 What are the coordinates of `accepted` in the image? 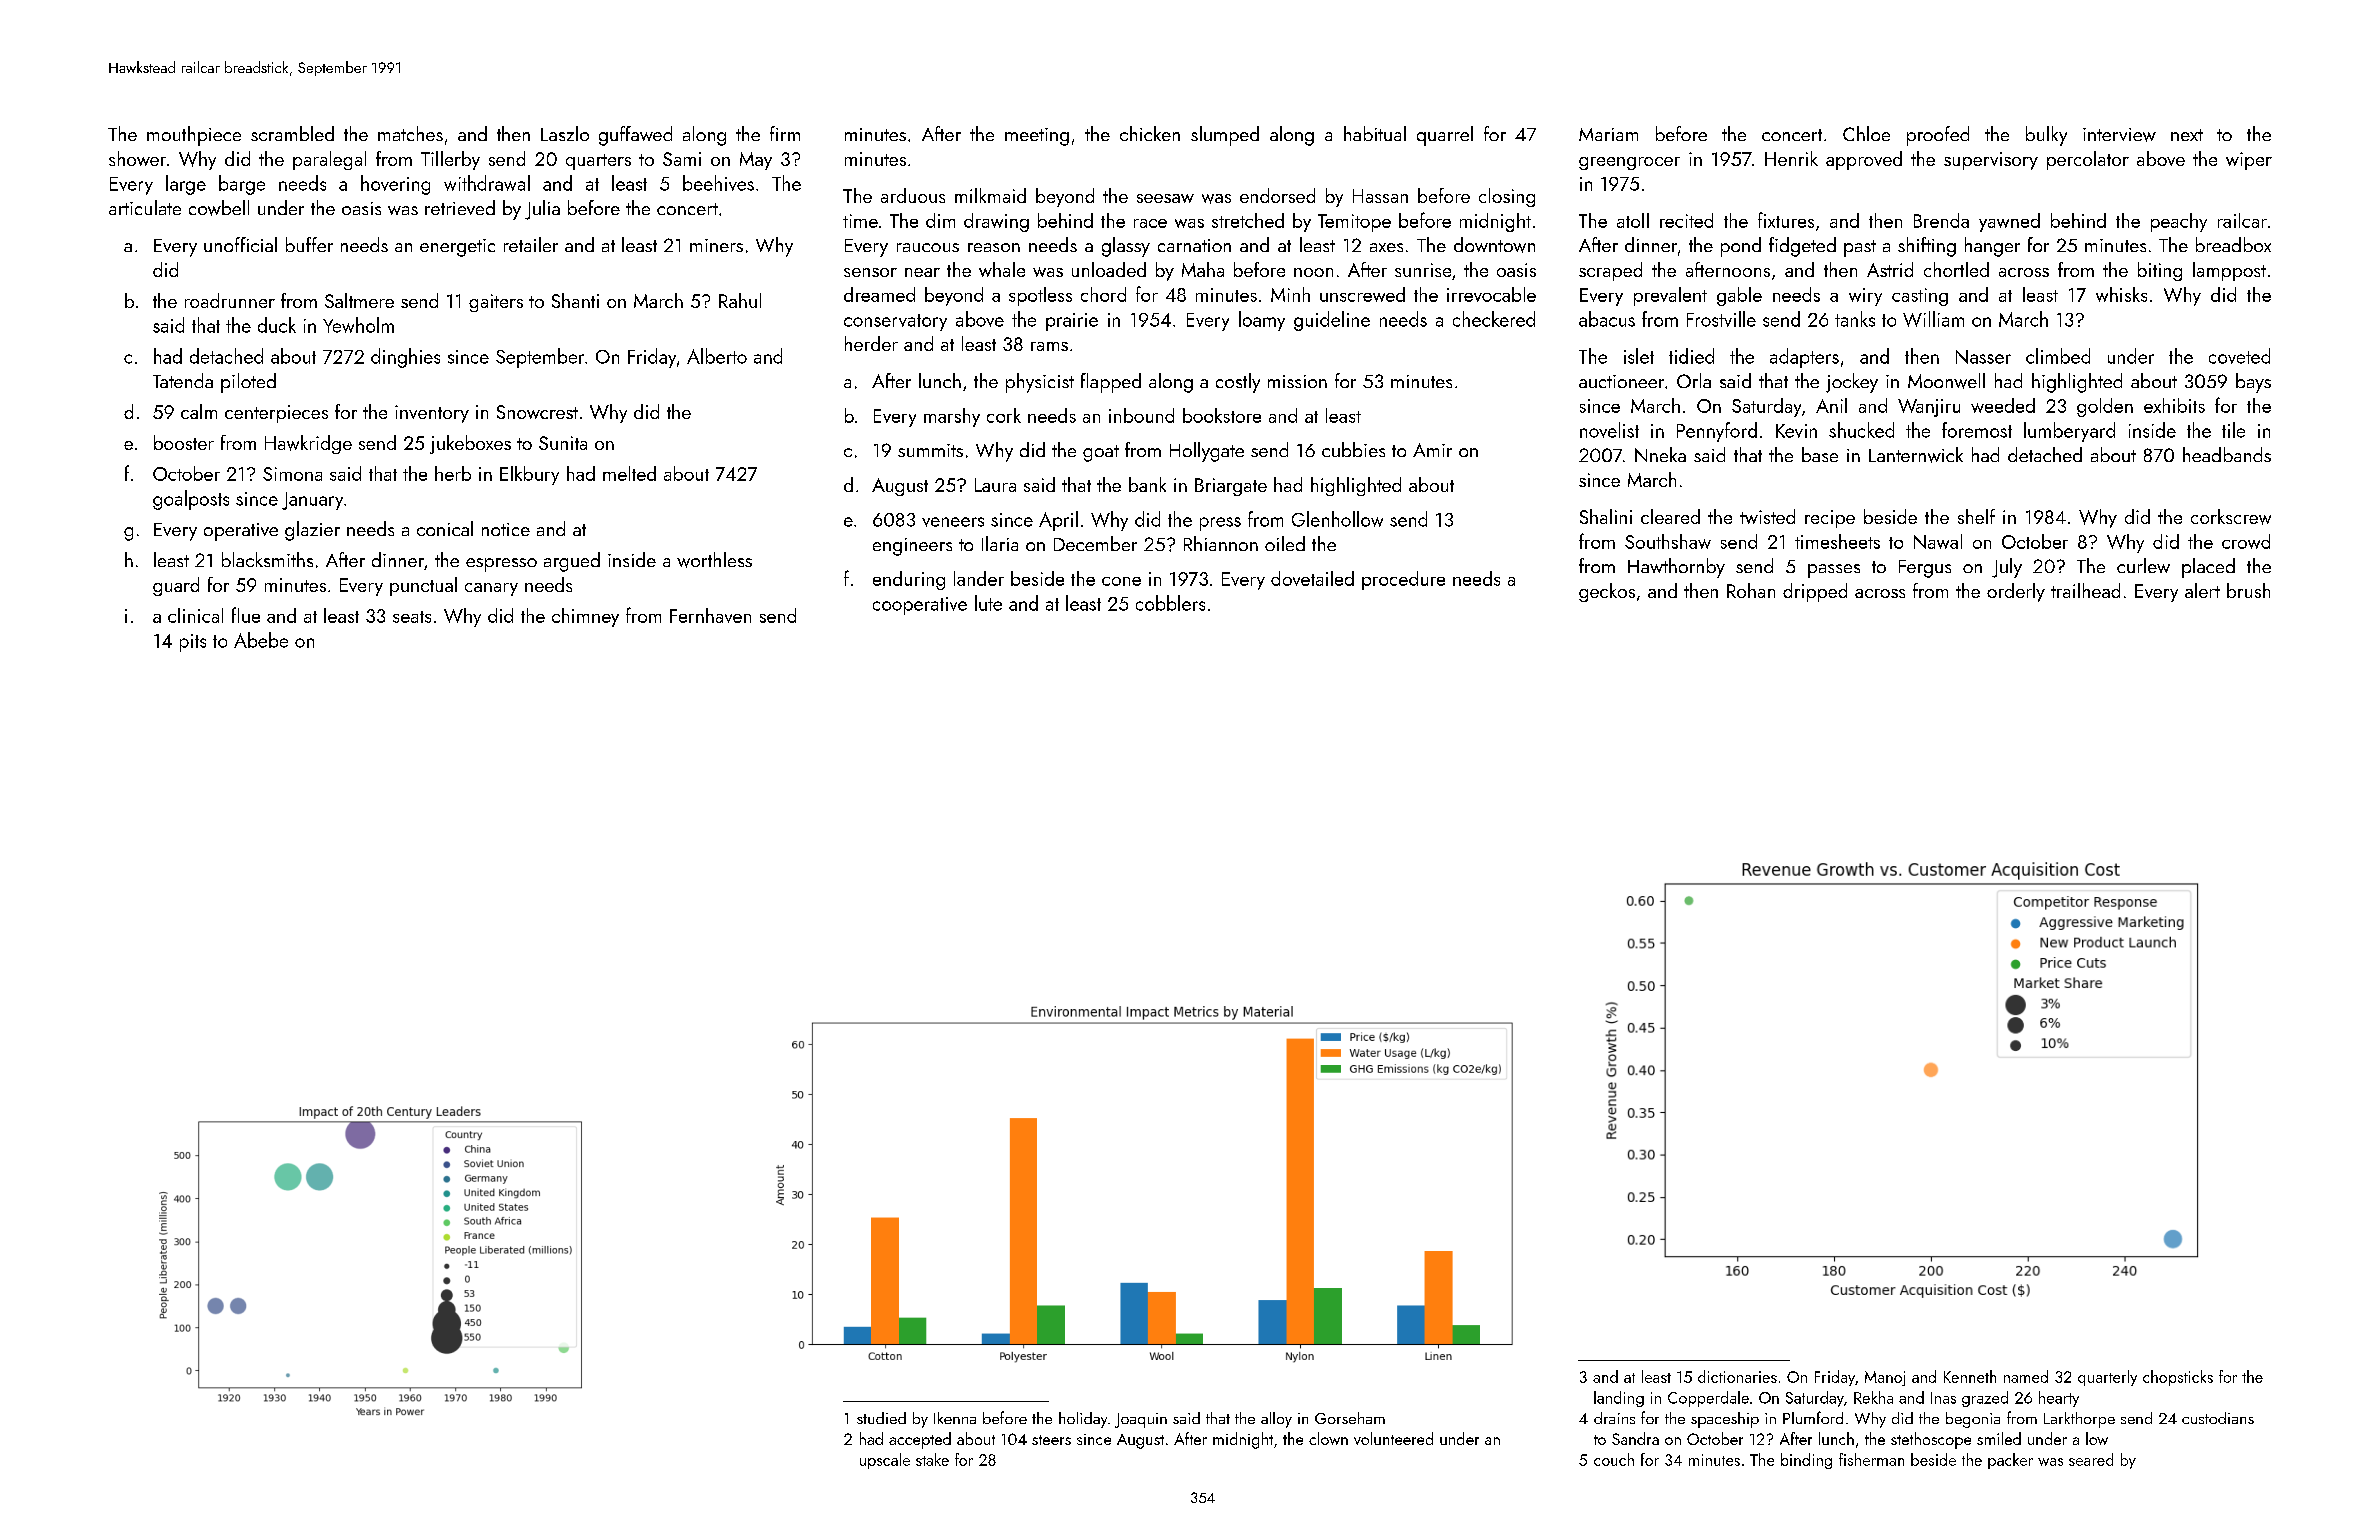 It's located at (920, 1440).
